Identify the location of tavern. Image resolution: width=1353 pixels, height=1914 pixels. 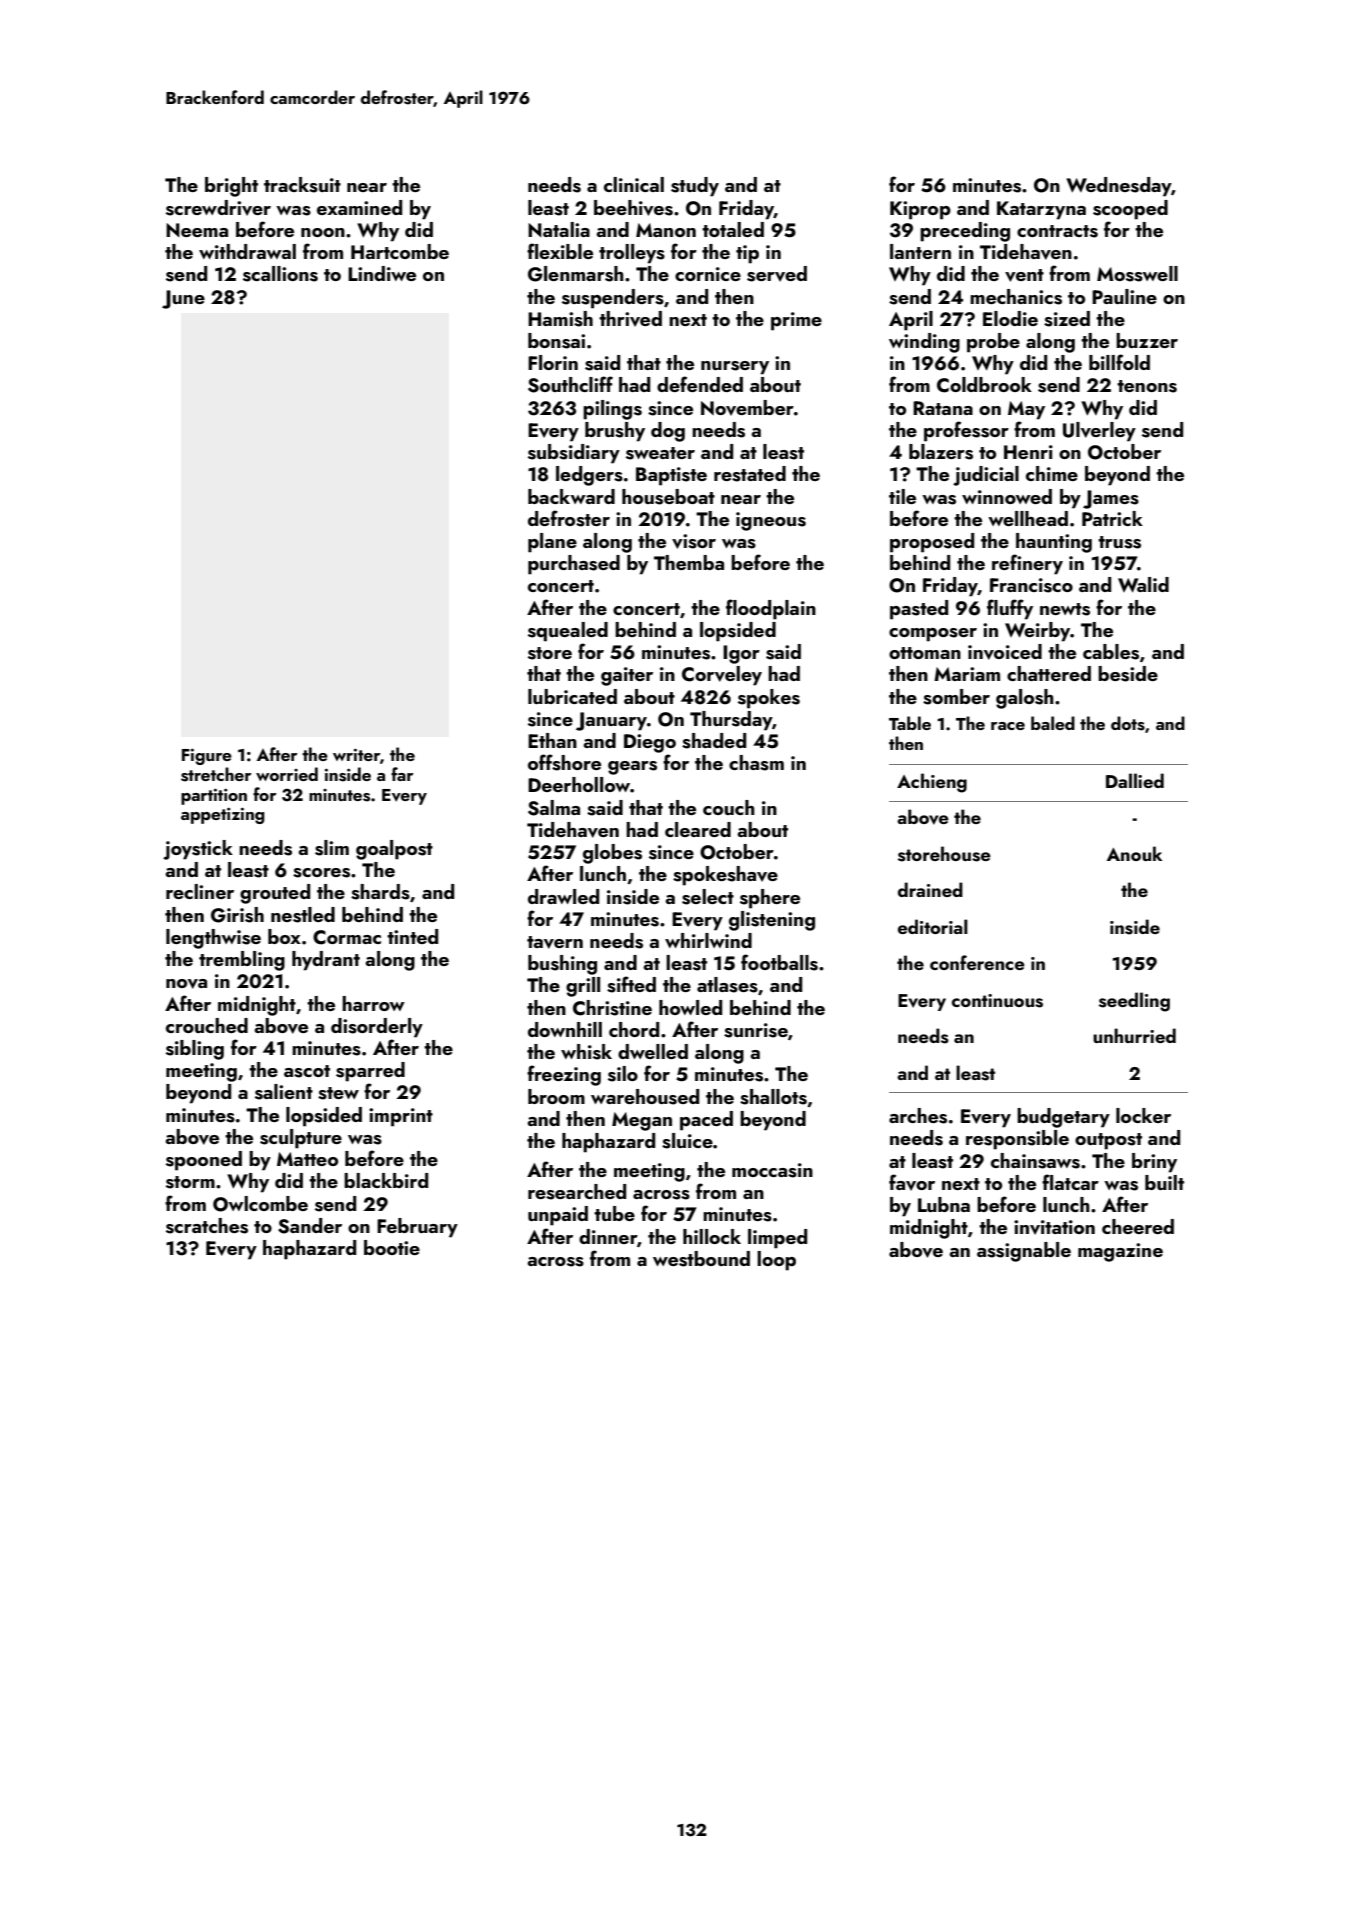
(555, 942).
